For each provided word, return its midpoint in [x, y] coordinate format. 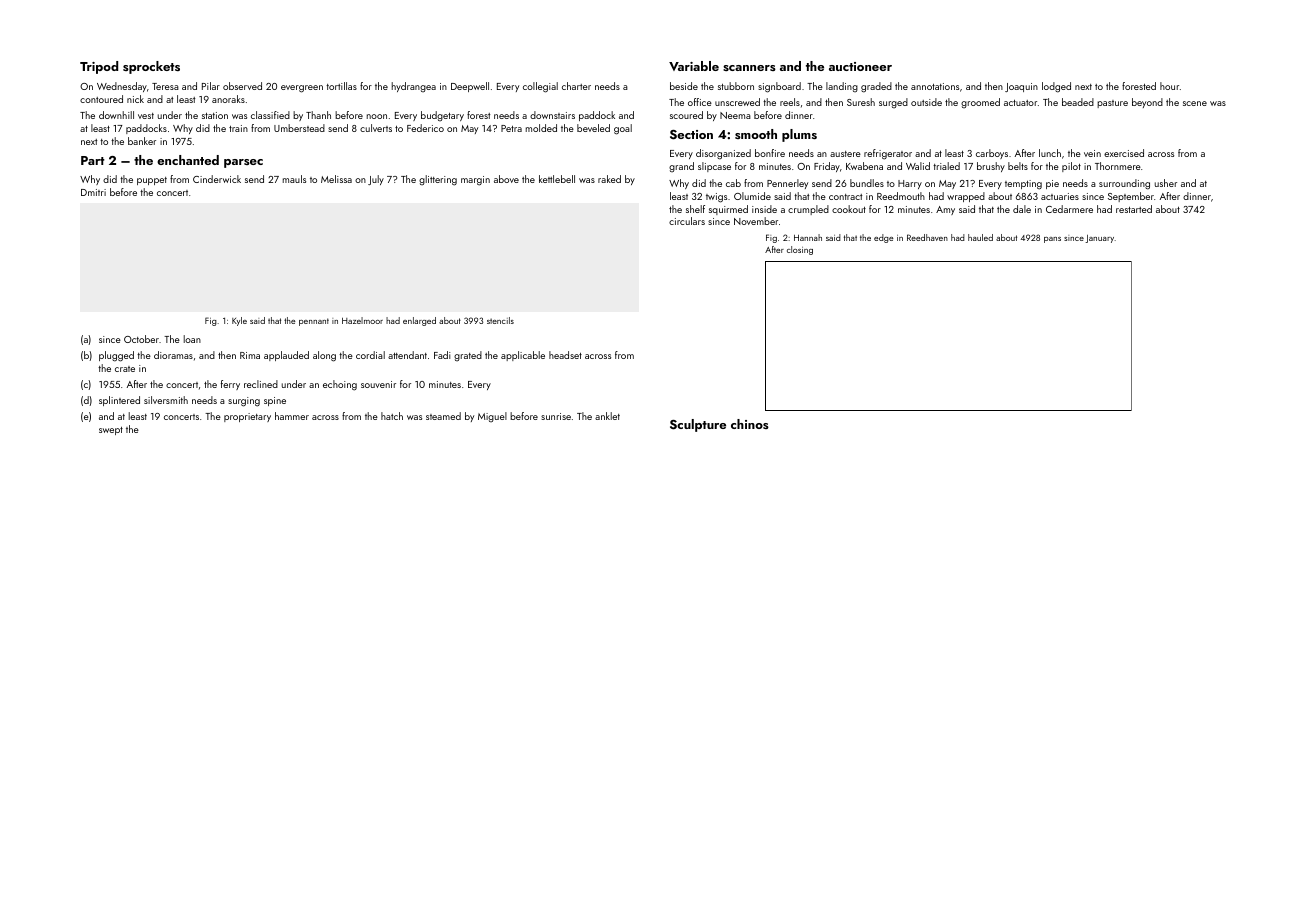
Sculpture [698, 425]
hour [1169, 86]
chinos [750, 424]
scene [1195, 103]
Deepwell [470, 87]
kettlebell [557, 179]
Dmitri [93, 192]
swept [111, 431]
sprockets [151, 67]
